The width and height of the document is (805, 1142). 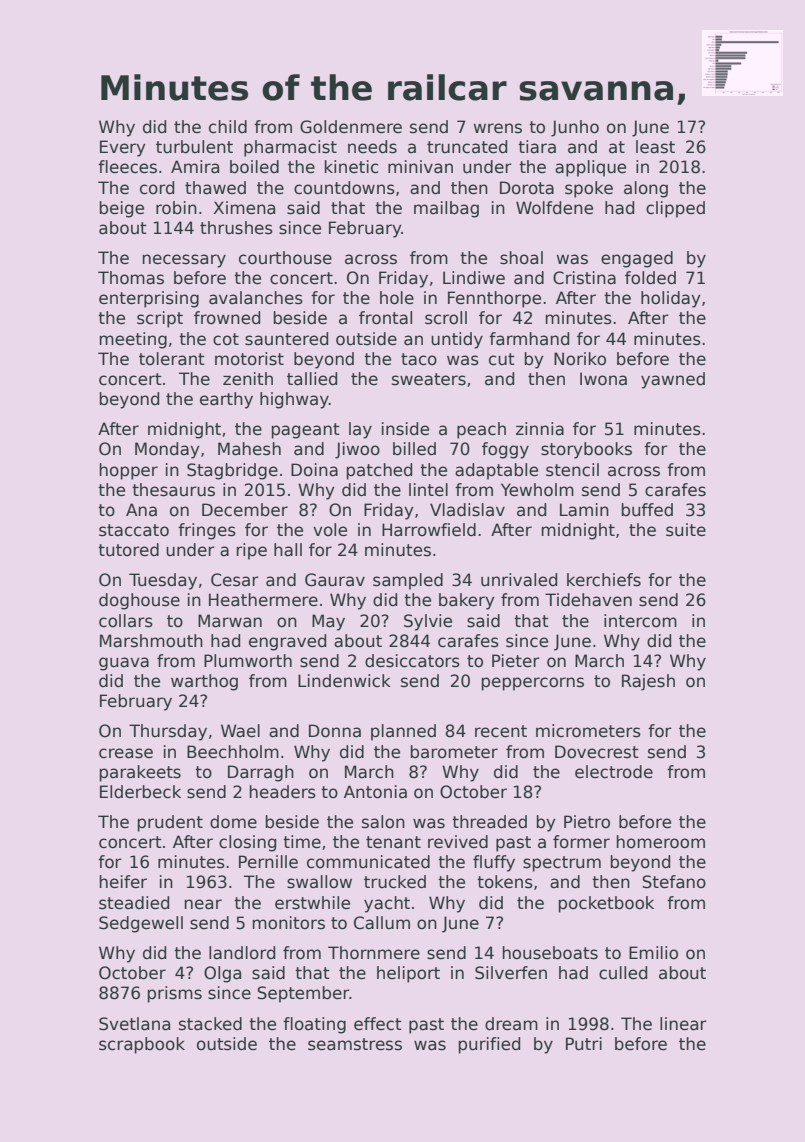 I want to click on tolerant, so click(x=172, y=359).
